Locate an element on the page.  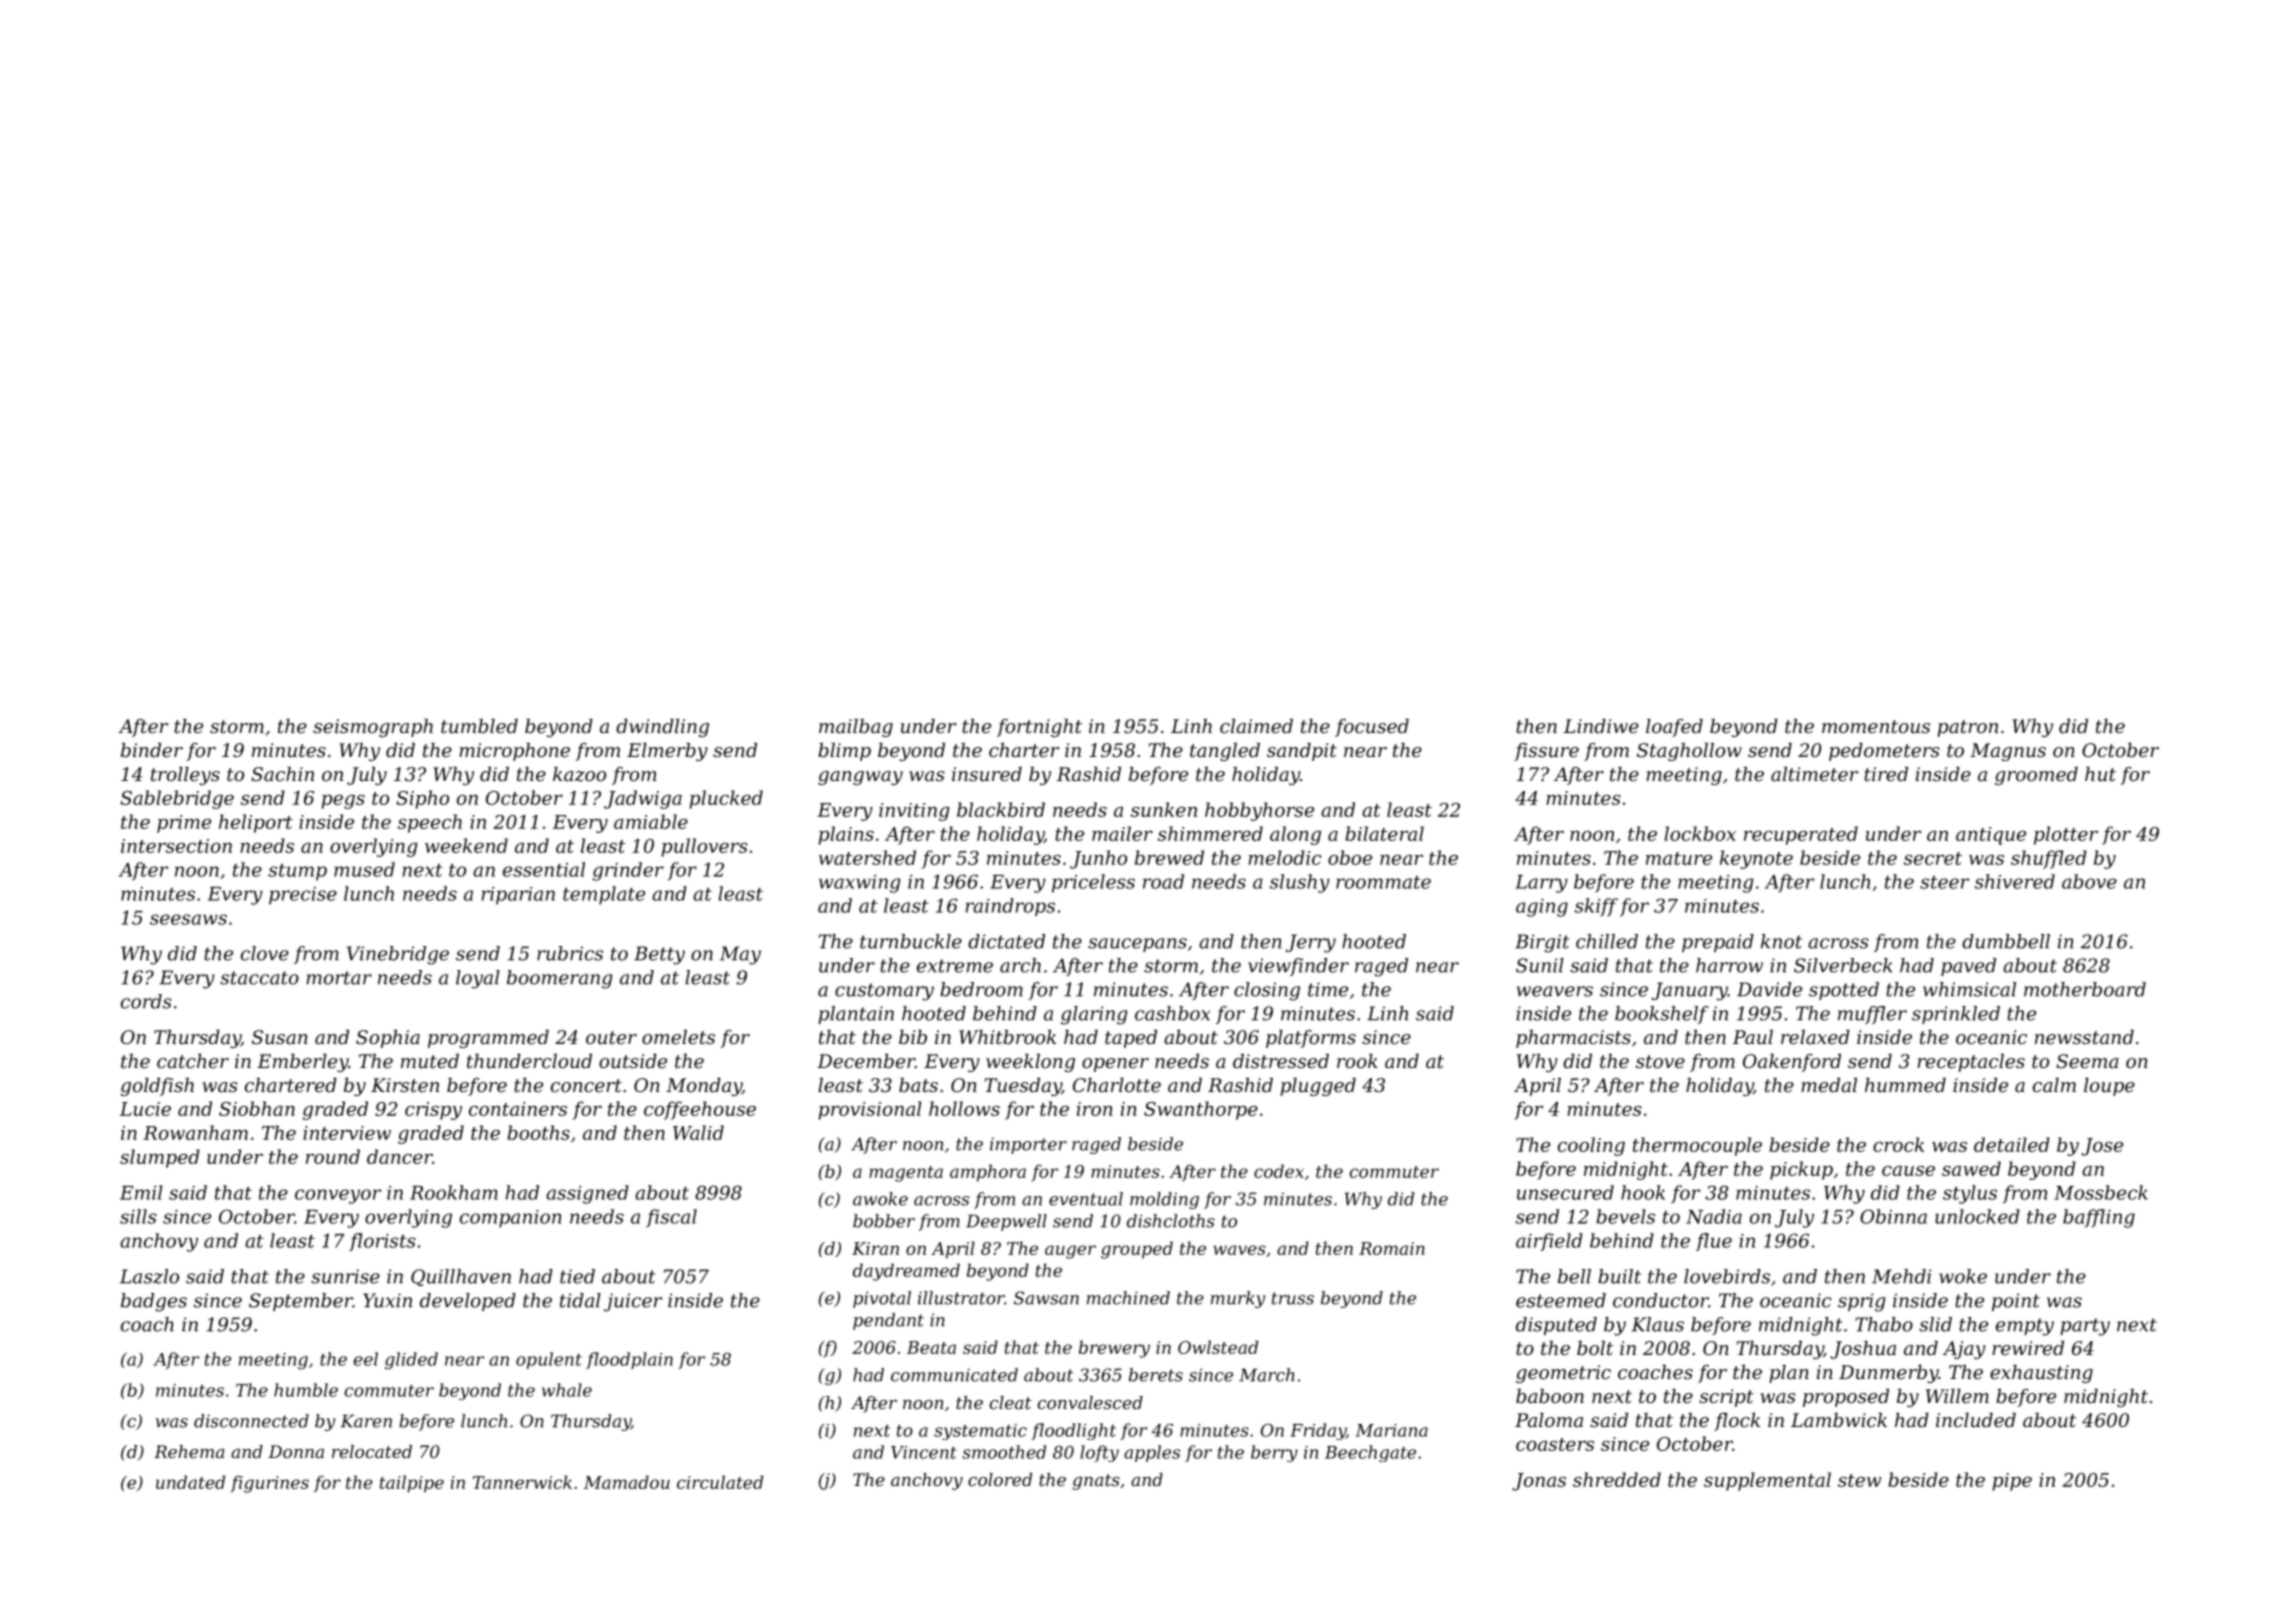
booths is located at coordinates (538, 1132).
